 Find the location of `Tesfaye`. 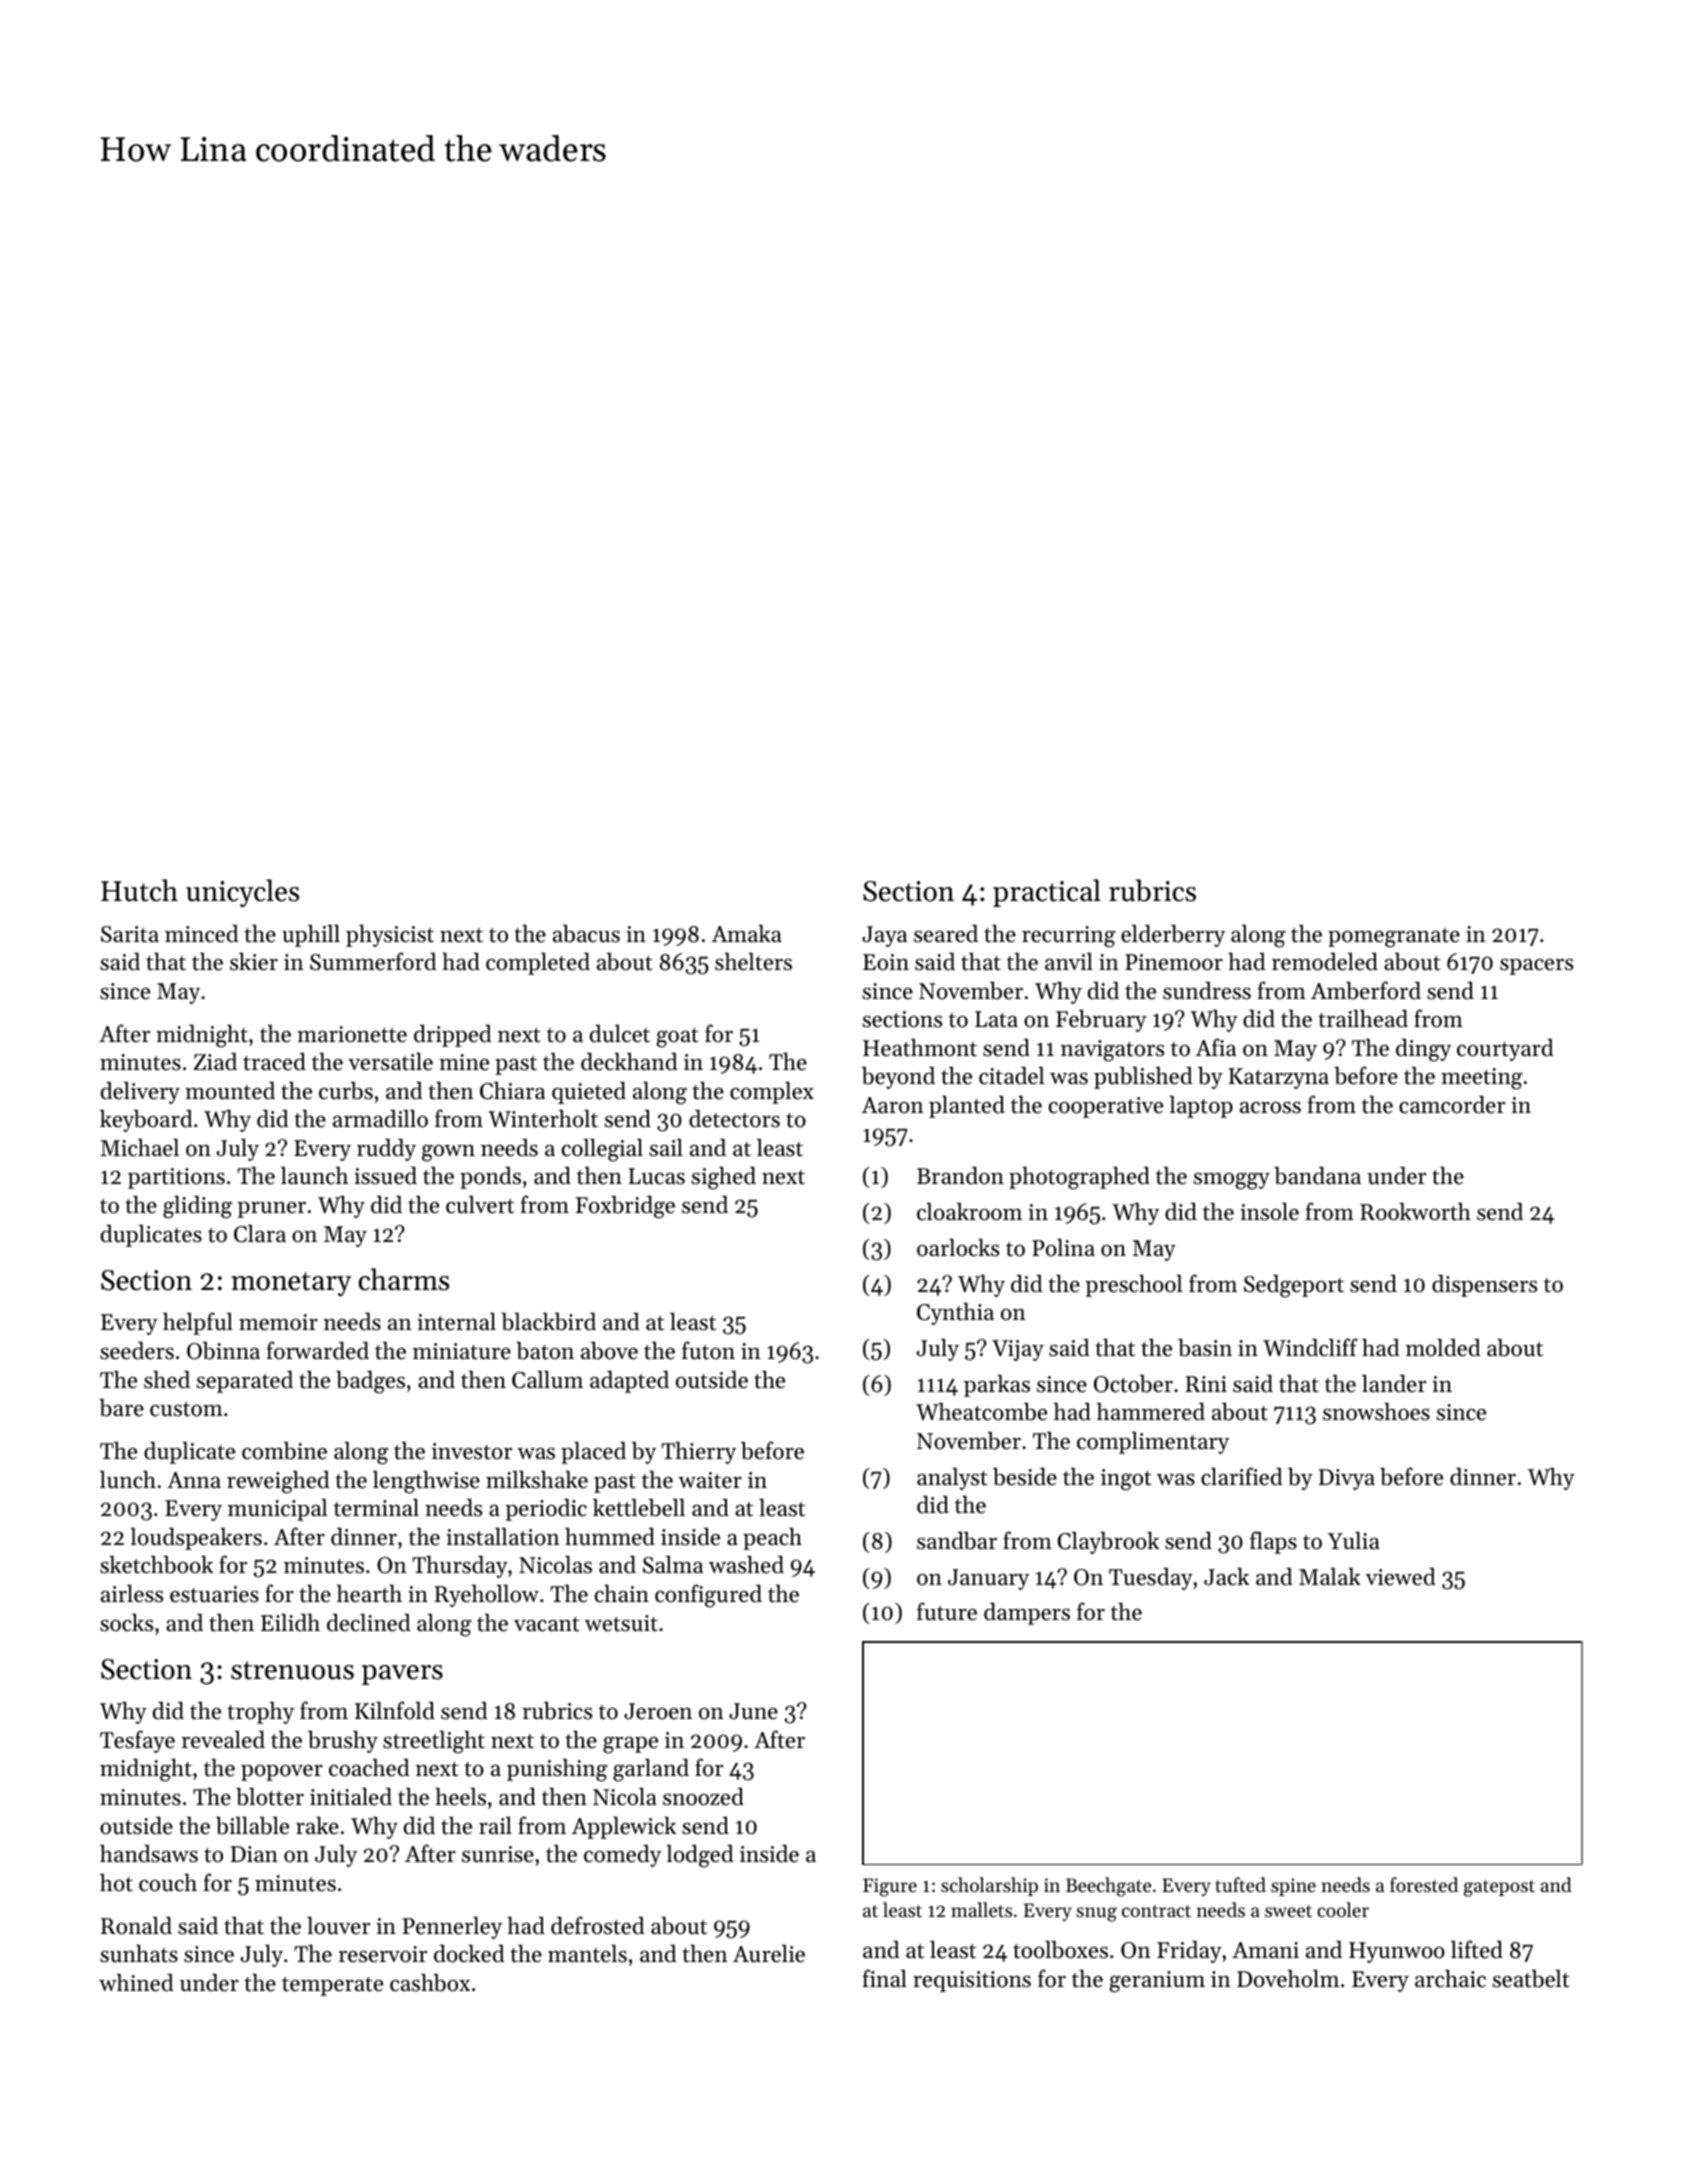

Tesfaye is located at coordinates (137, 1741).
